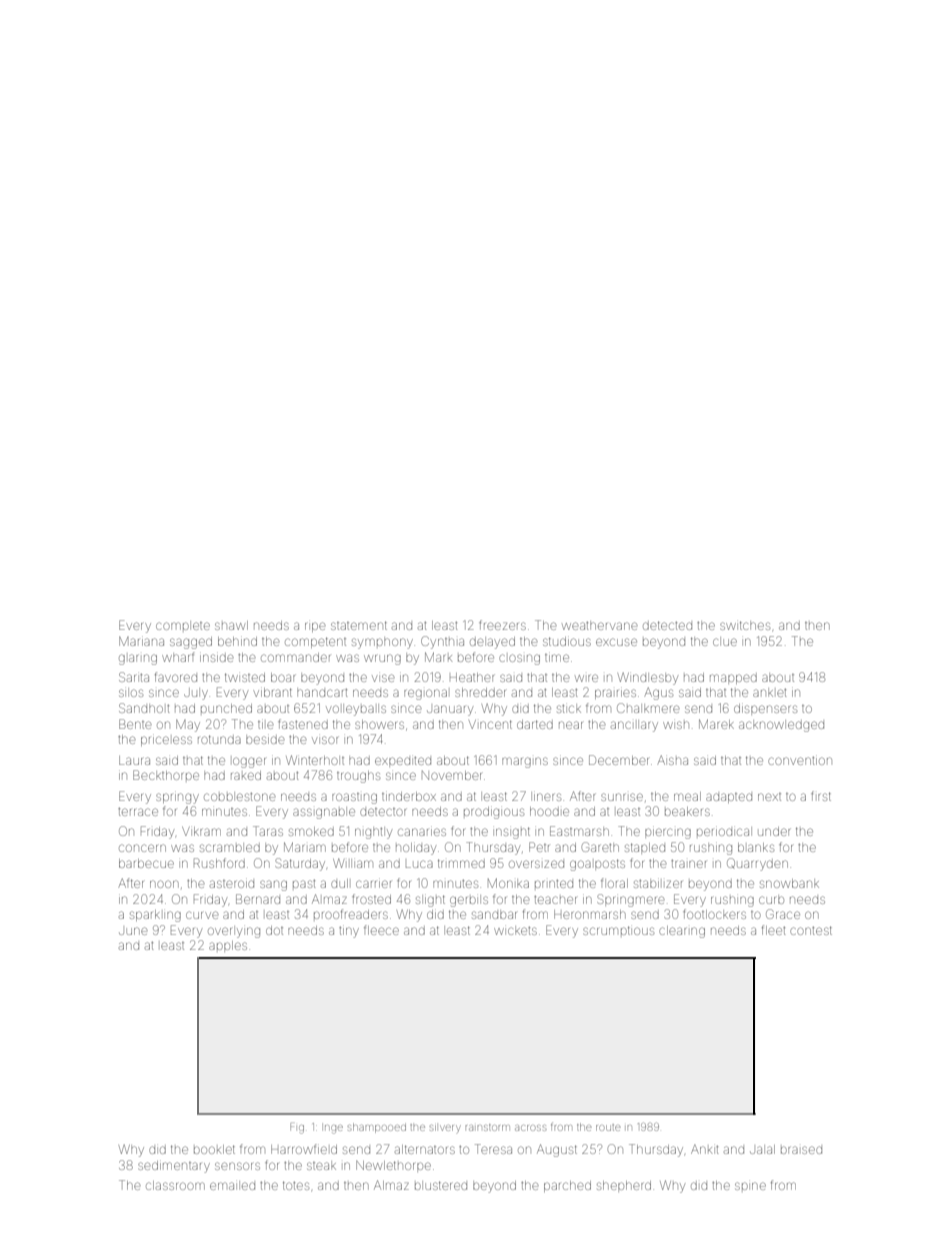 Image resolution: width=952 pixels, height=1233 pixels. What do you see at coordinates (571, 725) in the screenshot?
I see `near` at bounding box center [571, 725].
